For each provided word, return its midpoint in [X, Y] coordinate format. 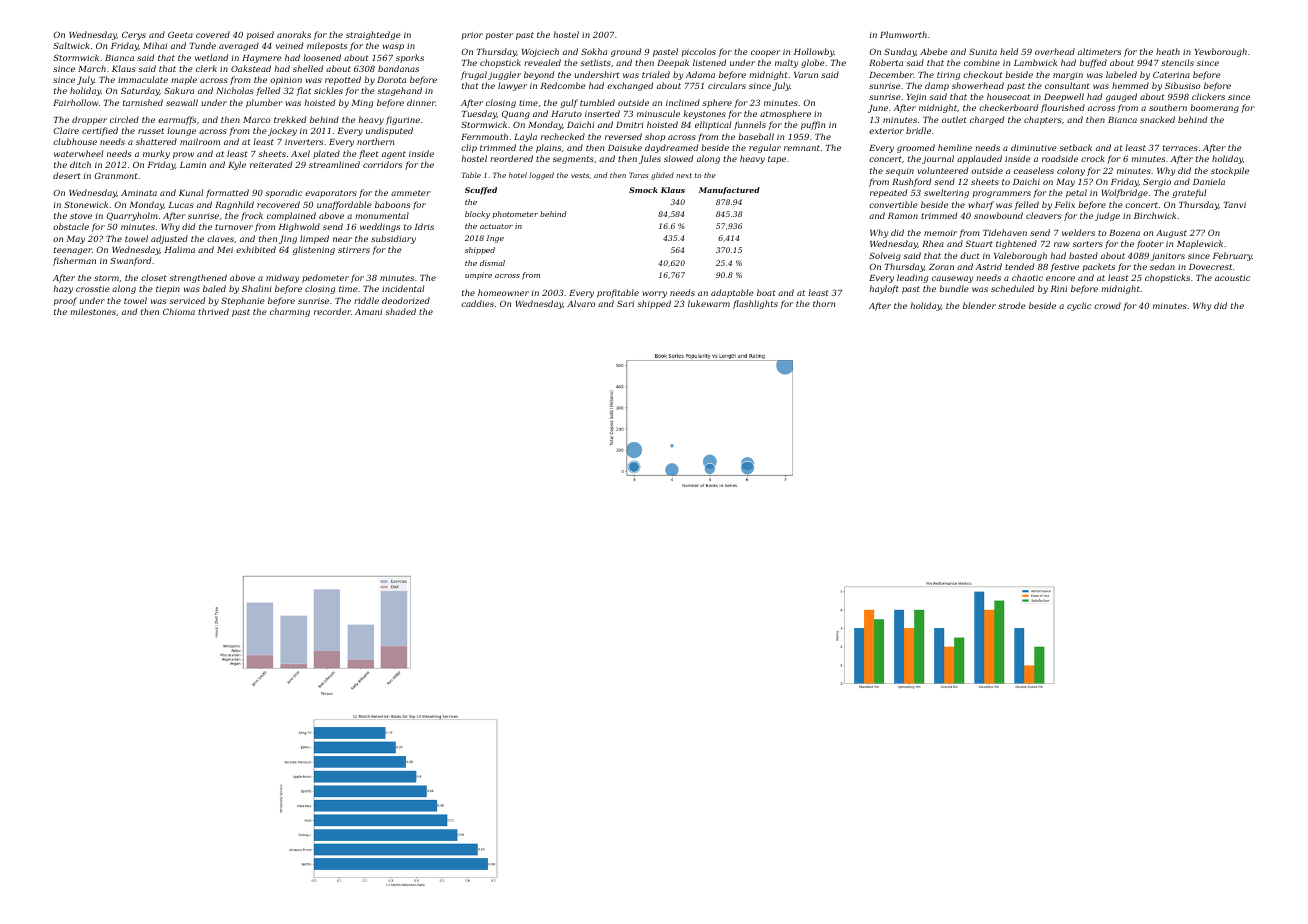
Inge [495, 239]
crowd [1107, 305]
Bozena [1124, 233]
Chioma [179, 311]
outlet [954, 119]
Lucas [181, 205]
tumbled [597, 102]
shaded [400, 311]
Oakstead [251, 68]
